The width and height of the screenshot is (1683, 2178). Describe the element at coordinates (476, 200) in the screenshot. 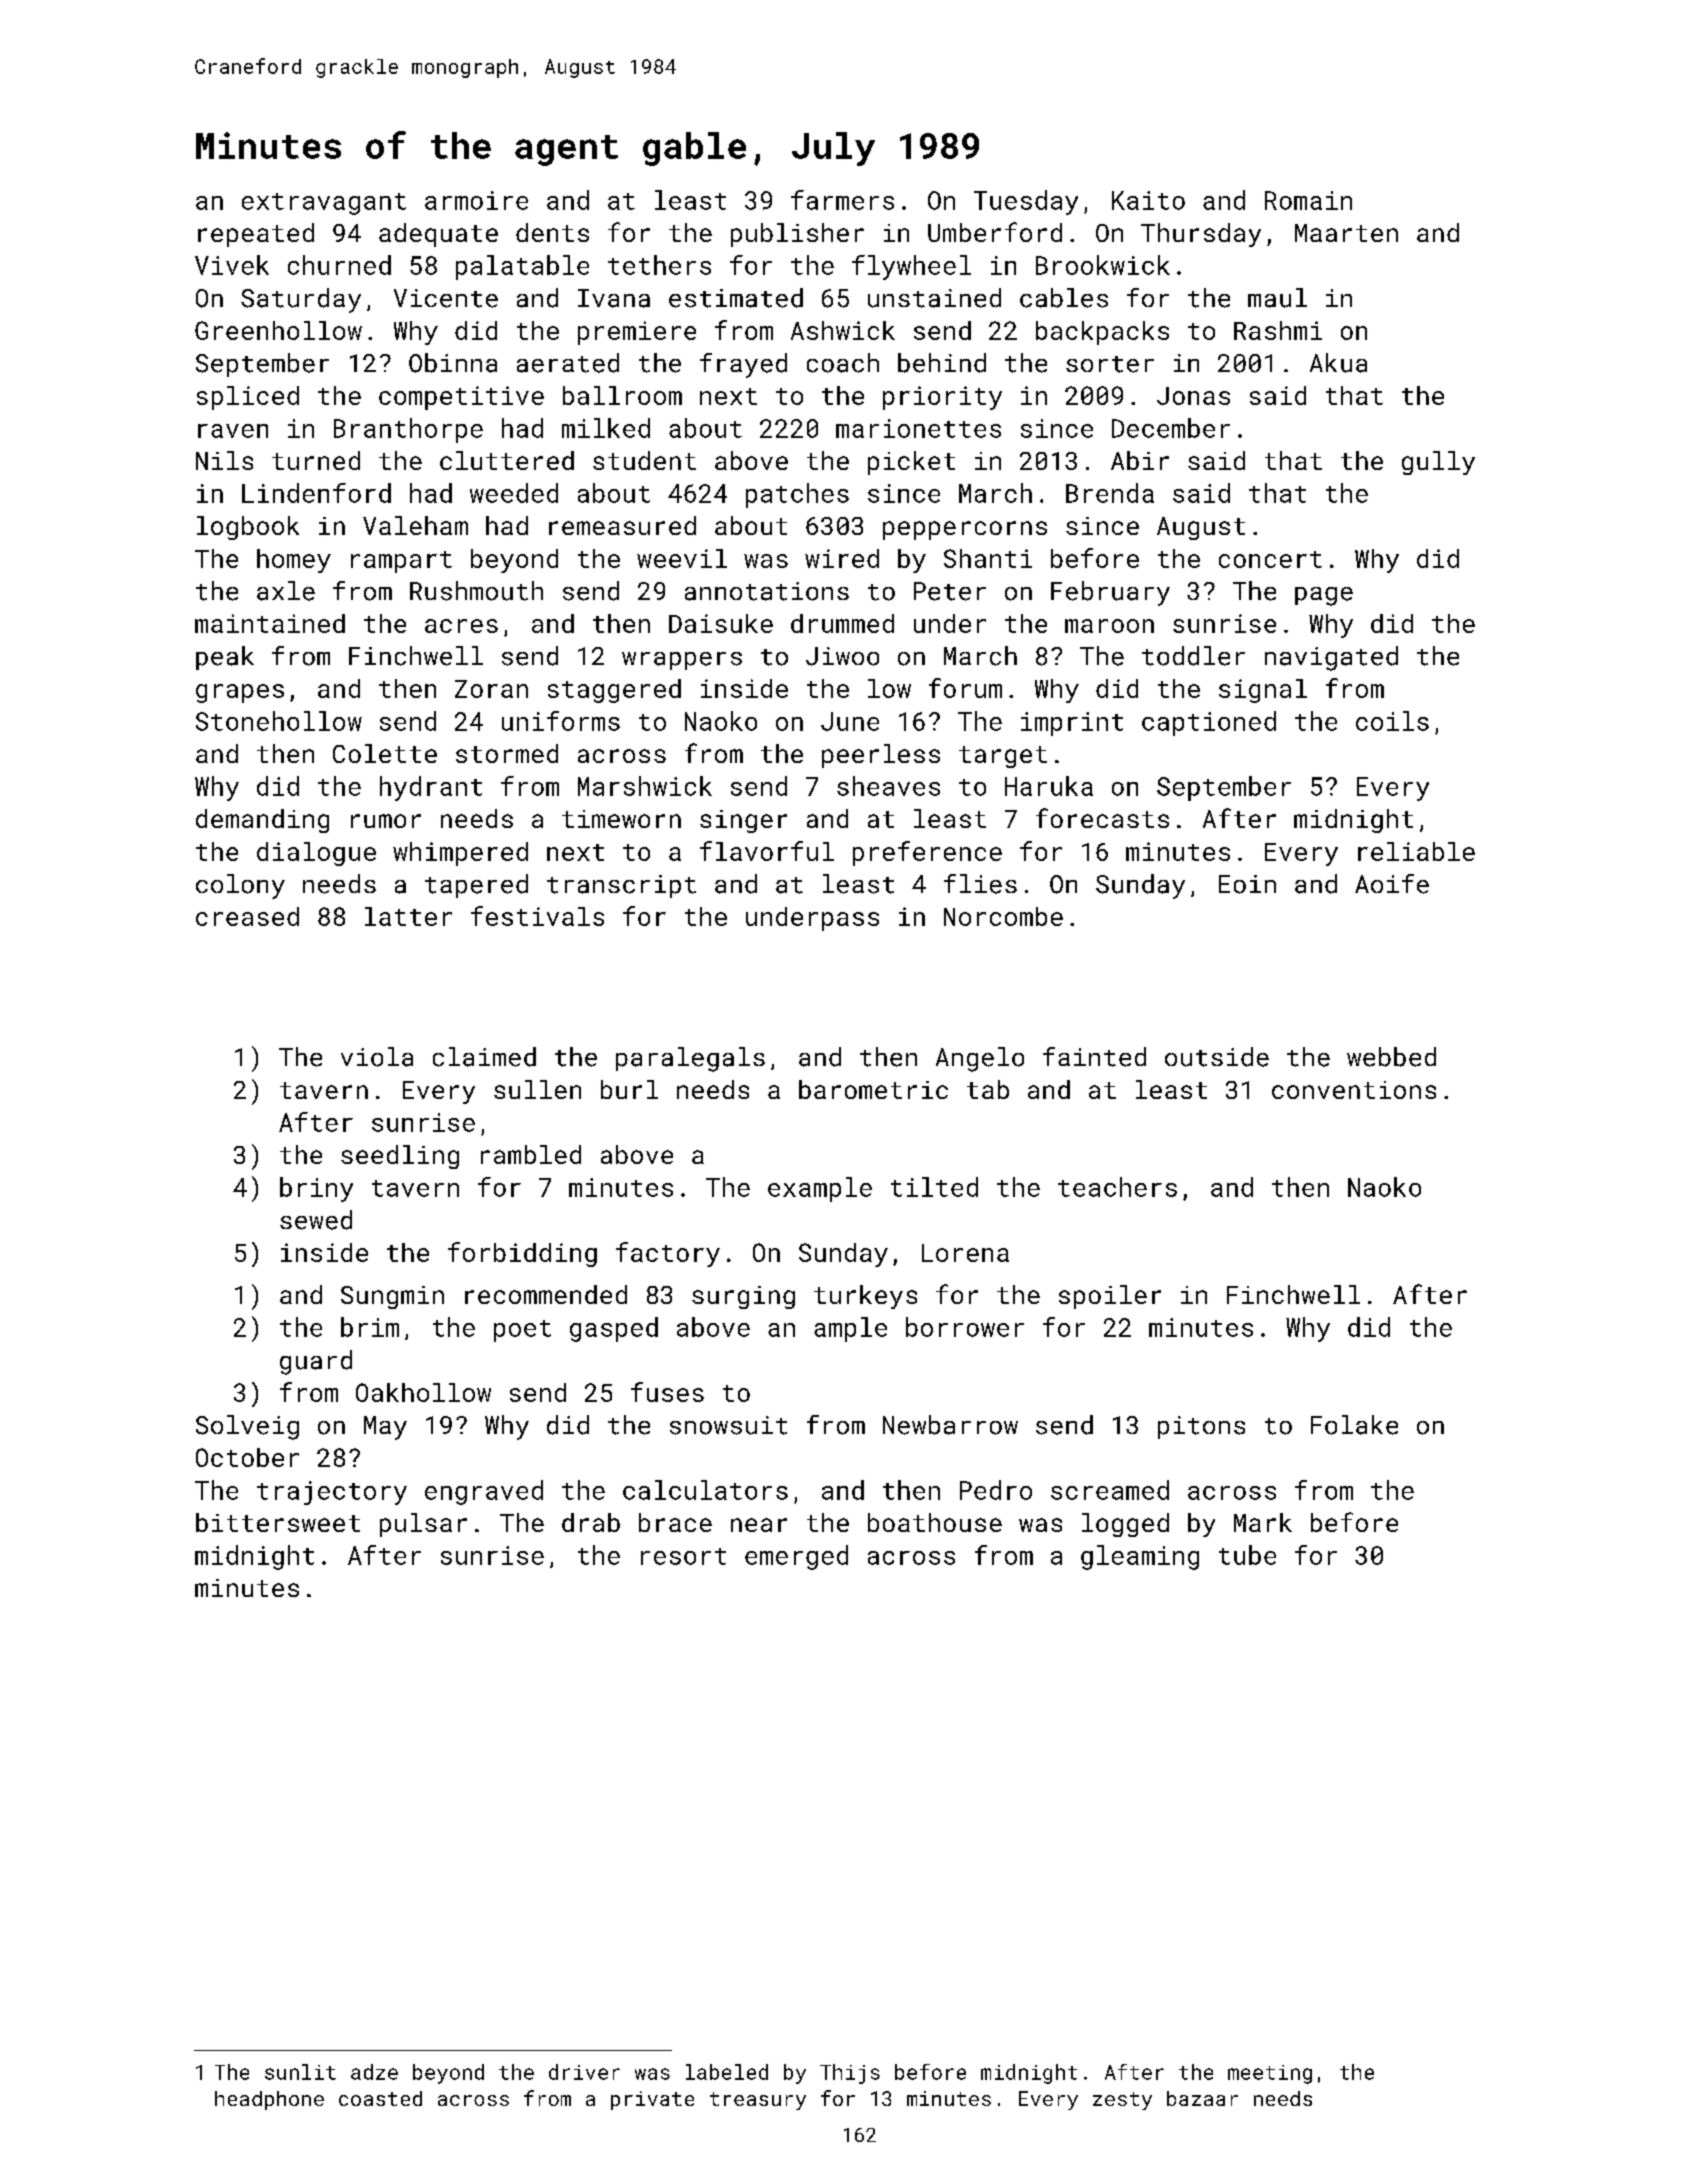

I see `armoire` at that location.
